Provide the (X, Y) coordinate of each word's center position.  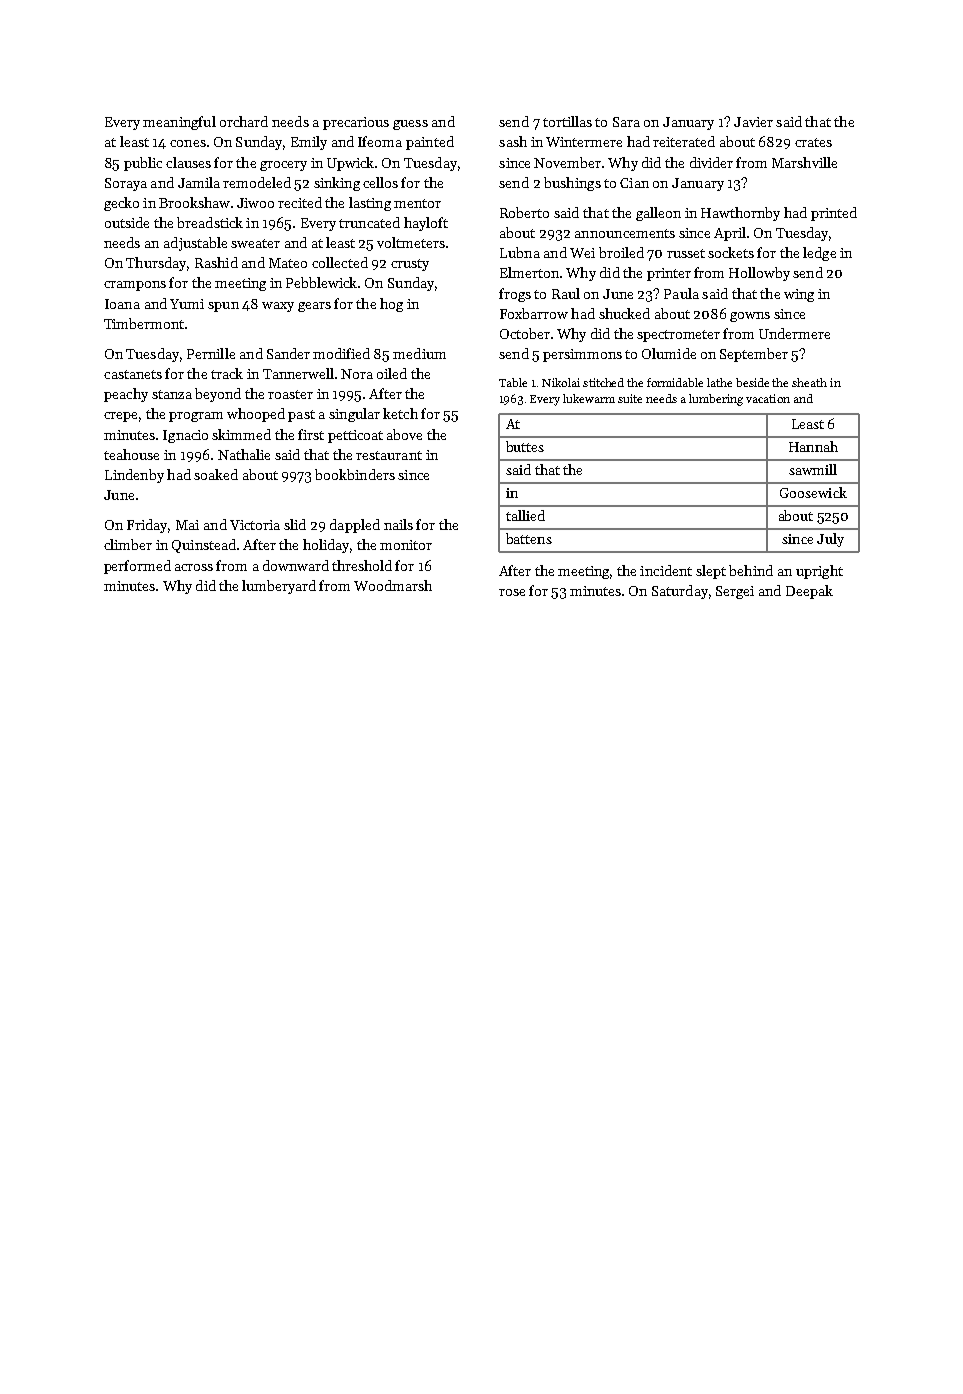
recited (300, 202)
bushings (572, 184)
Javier (753, 122)
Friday (147, 526)
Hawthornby (740, 214)
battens (529, 538)
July (830, 540)
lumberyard (279, 587)
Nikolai (561, 382)
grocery (283, 166)
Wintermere (584, 142)
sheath (809, 382)
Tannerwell (298, 373)
